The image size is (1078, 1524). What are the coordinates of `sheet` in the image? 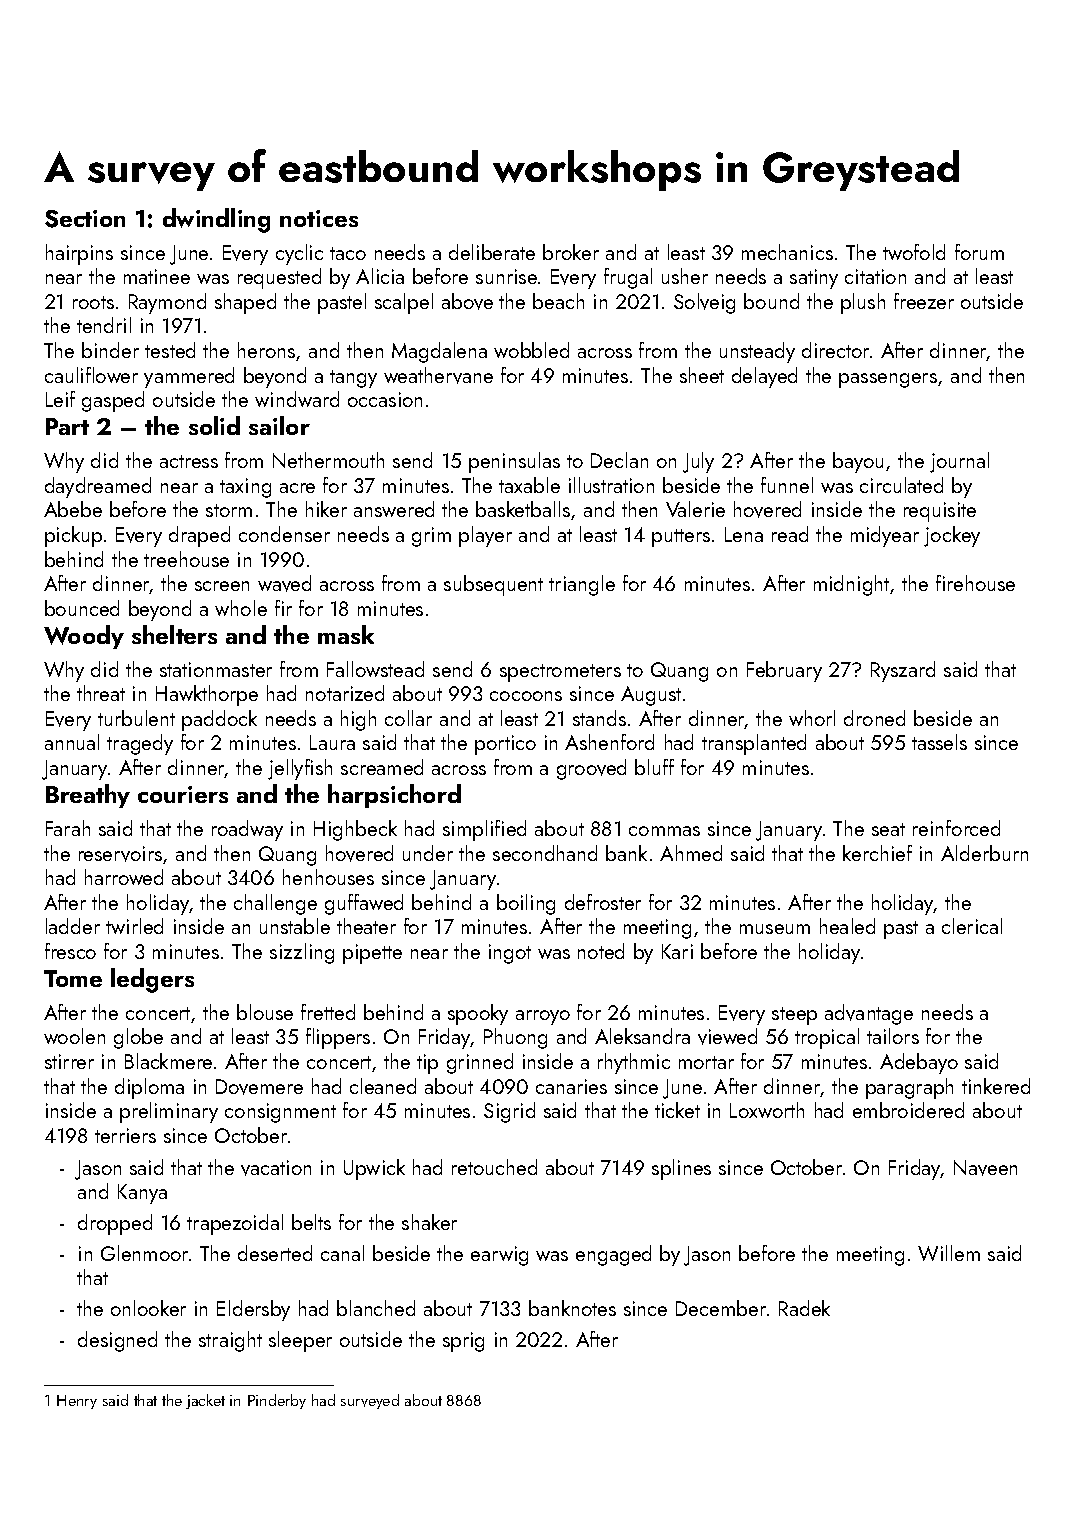 It's located at (702, 375).
